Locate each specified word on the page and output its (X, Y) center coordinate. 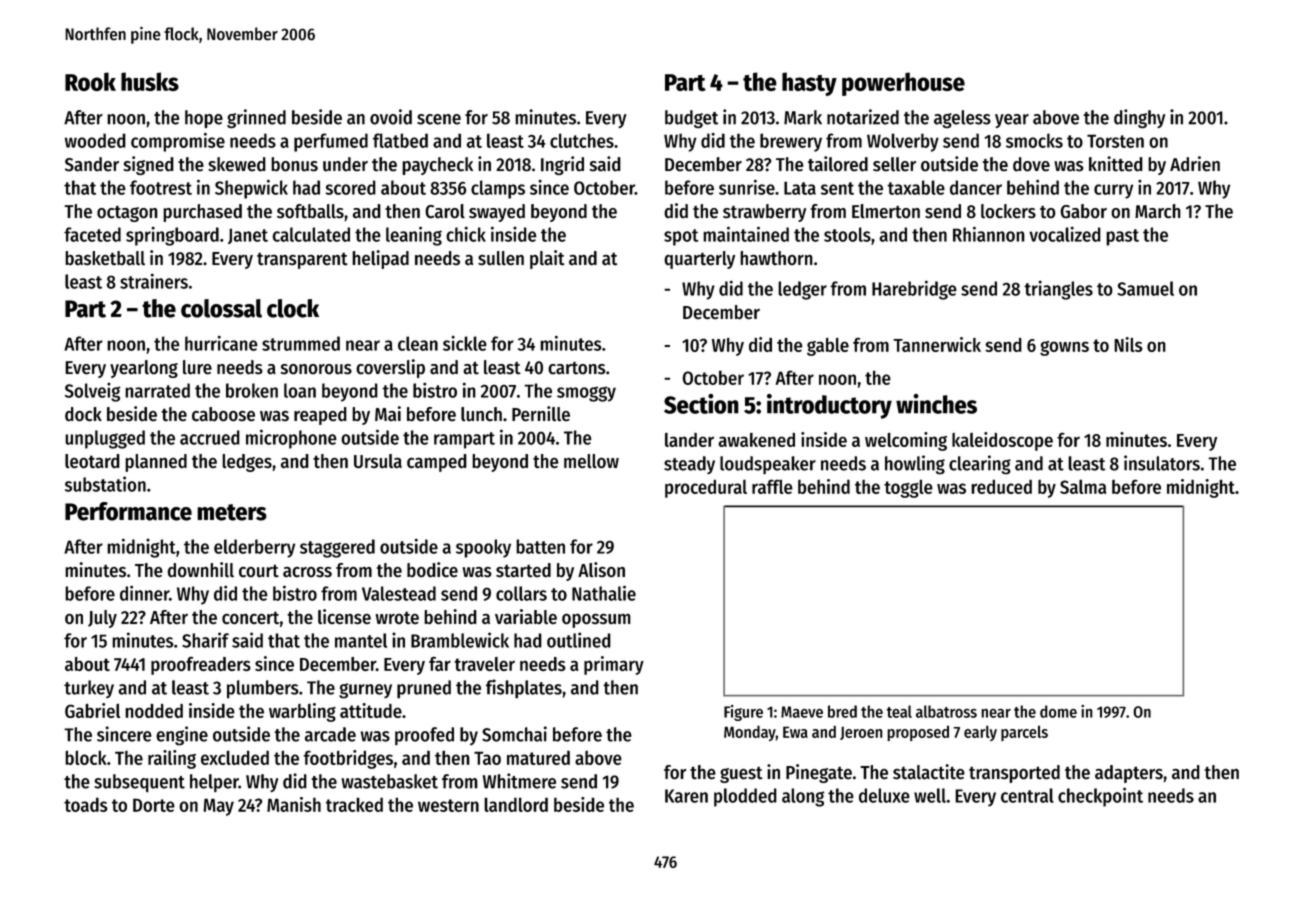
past (1122, 237)
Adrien (1195, 163)
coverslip (390, 368)
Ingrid (562, 165)
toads (86, 804)
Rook (90, 81)
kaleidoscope (1002, 441)
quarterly (699, 260)
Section (701, 404)
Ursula (378, 461)
